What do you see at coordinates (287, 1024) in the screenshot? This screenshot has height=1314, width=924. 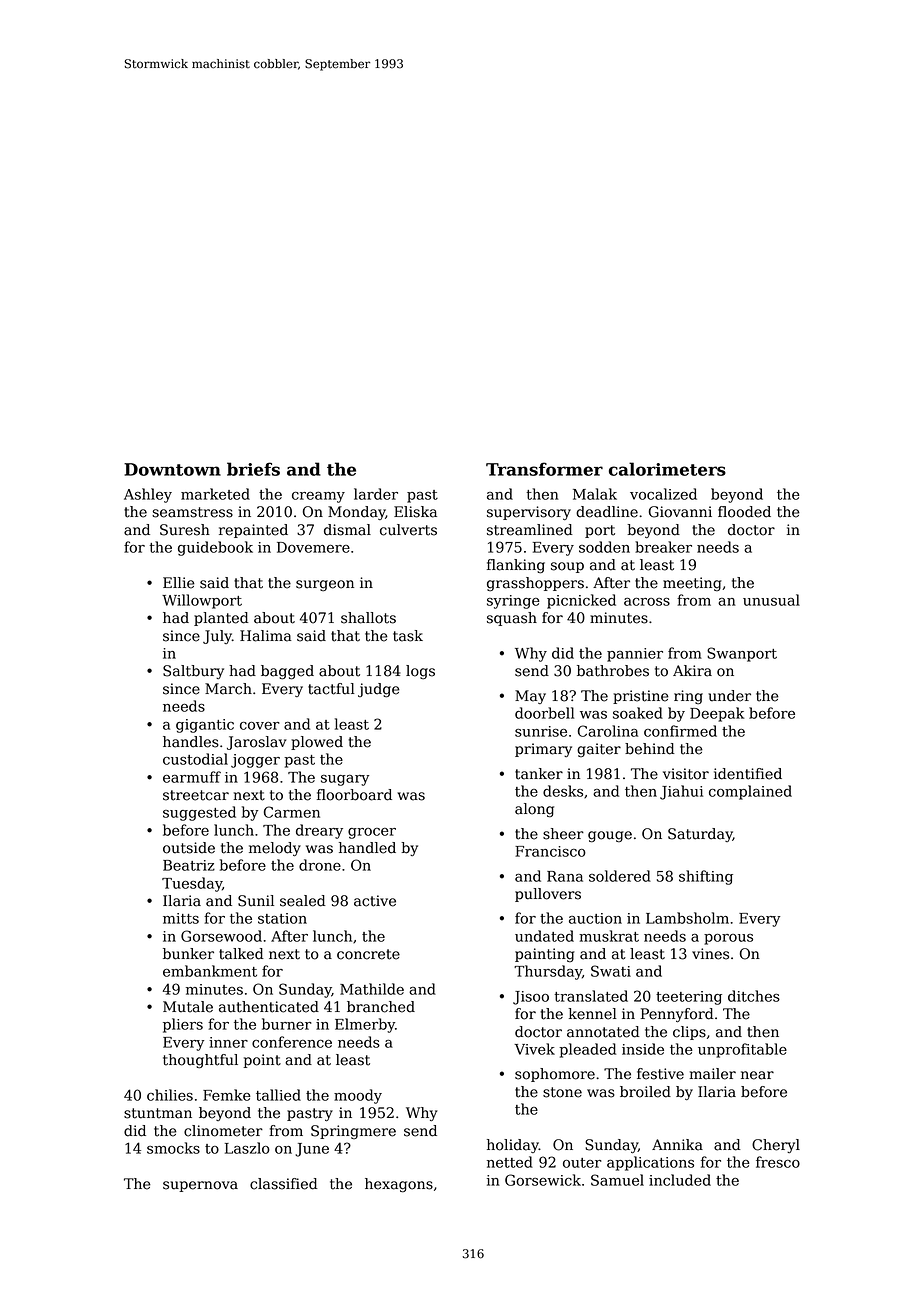 I see `burner` at bounding box center [287, 1024].
